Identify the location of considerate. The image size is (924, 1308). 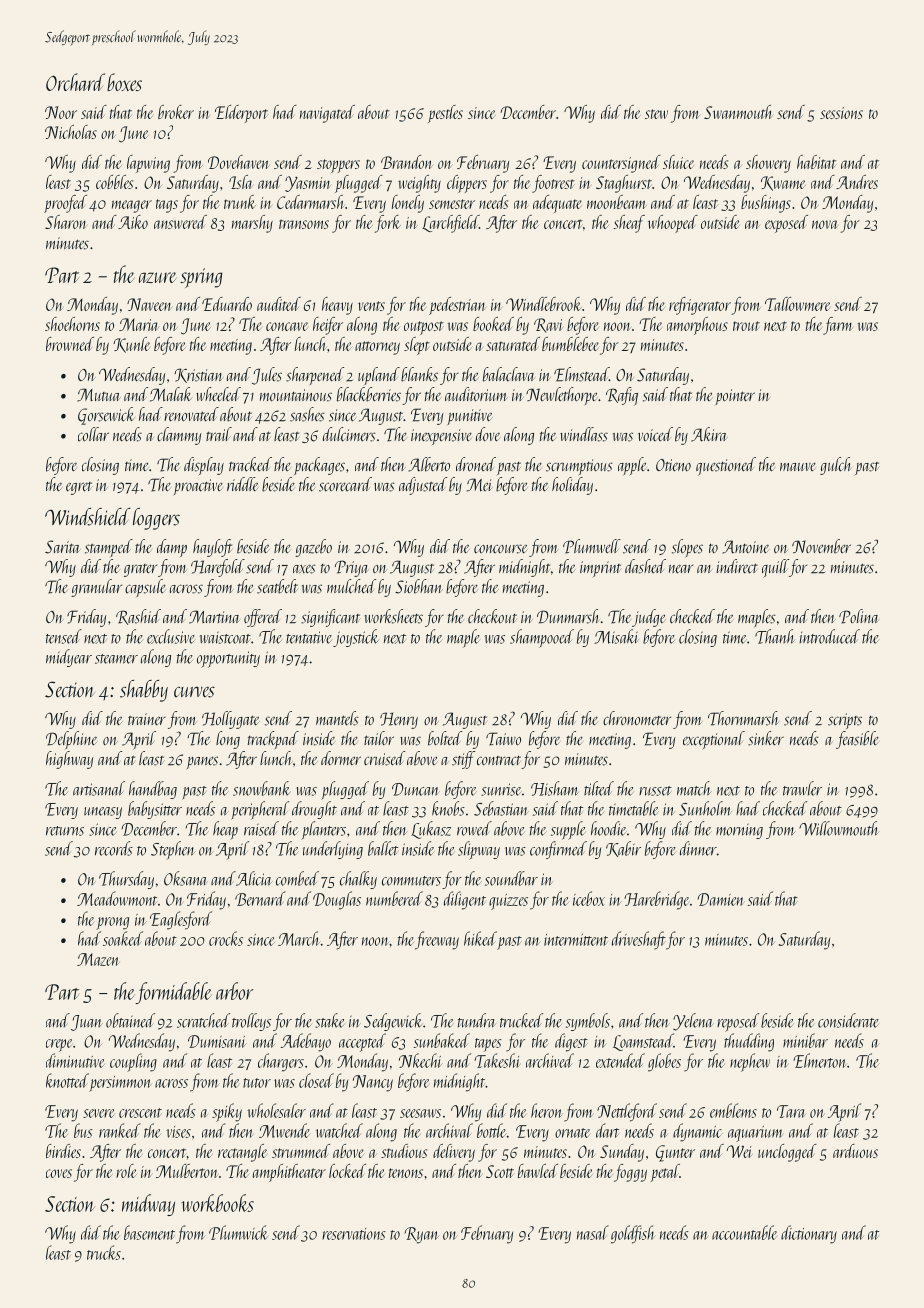
(848, 1020).
